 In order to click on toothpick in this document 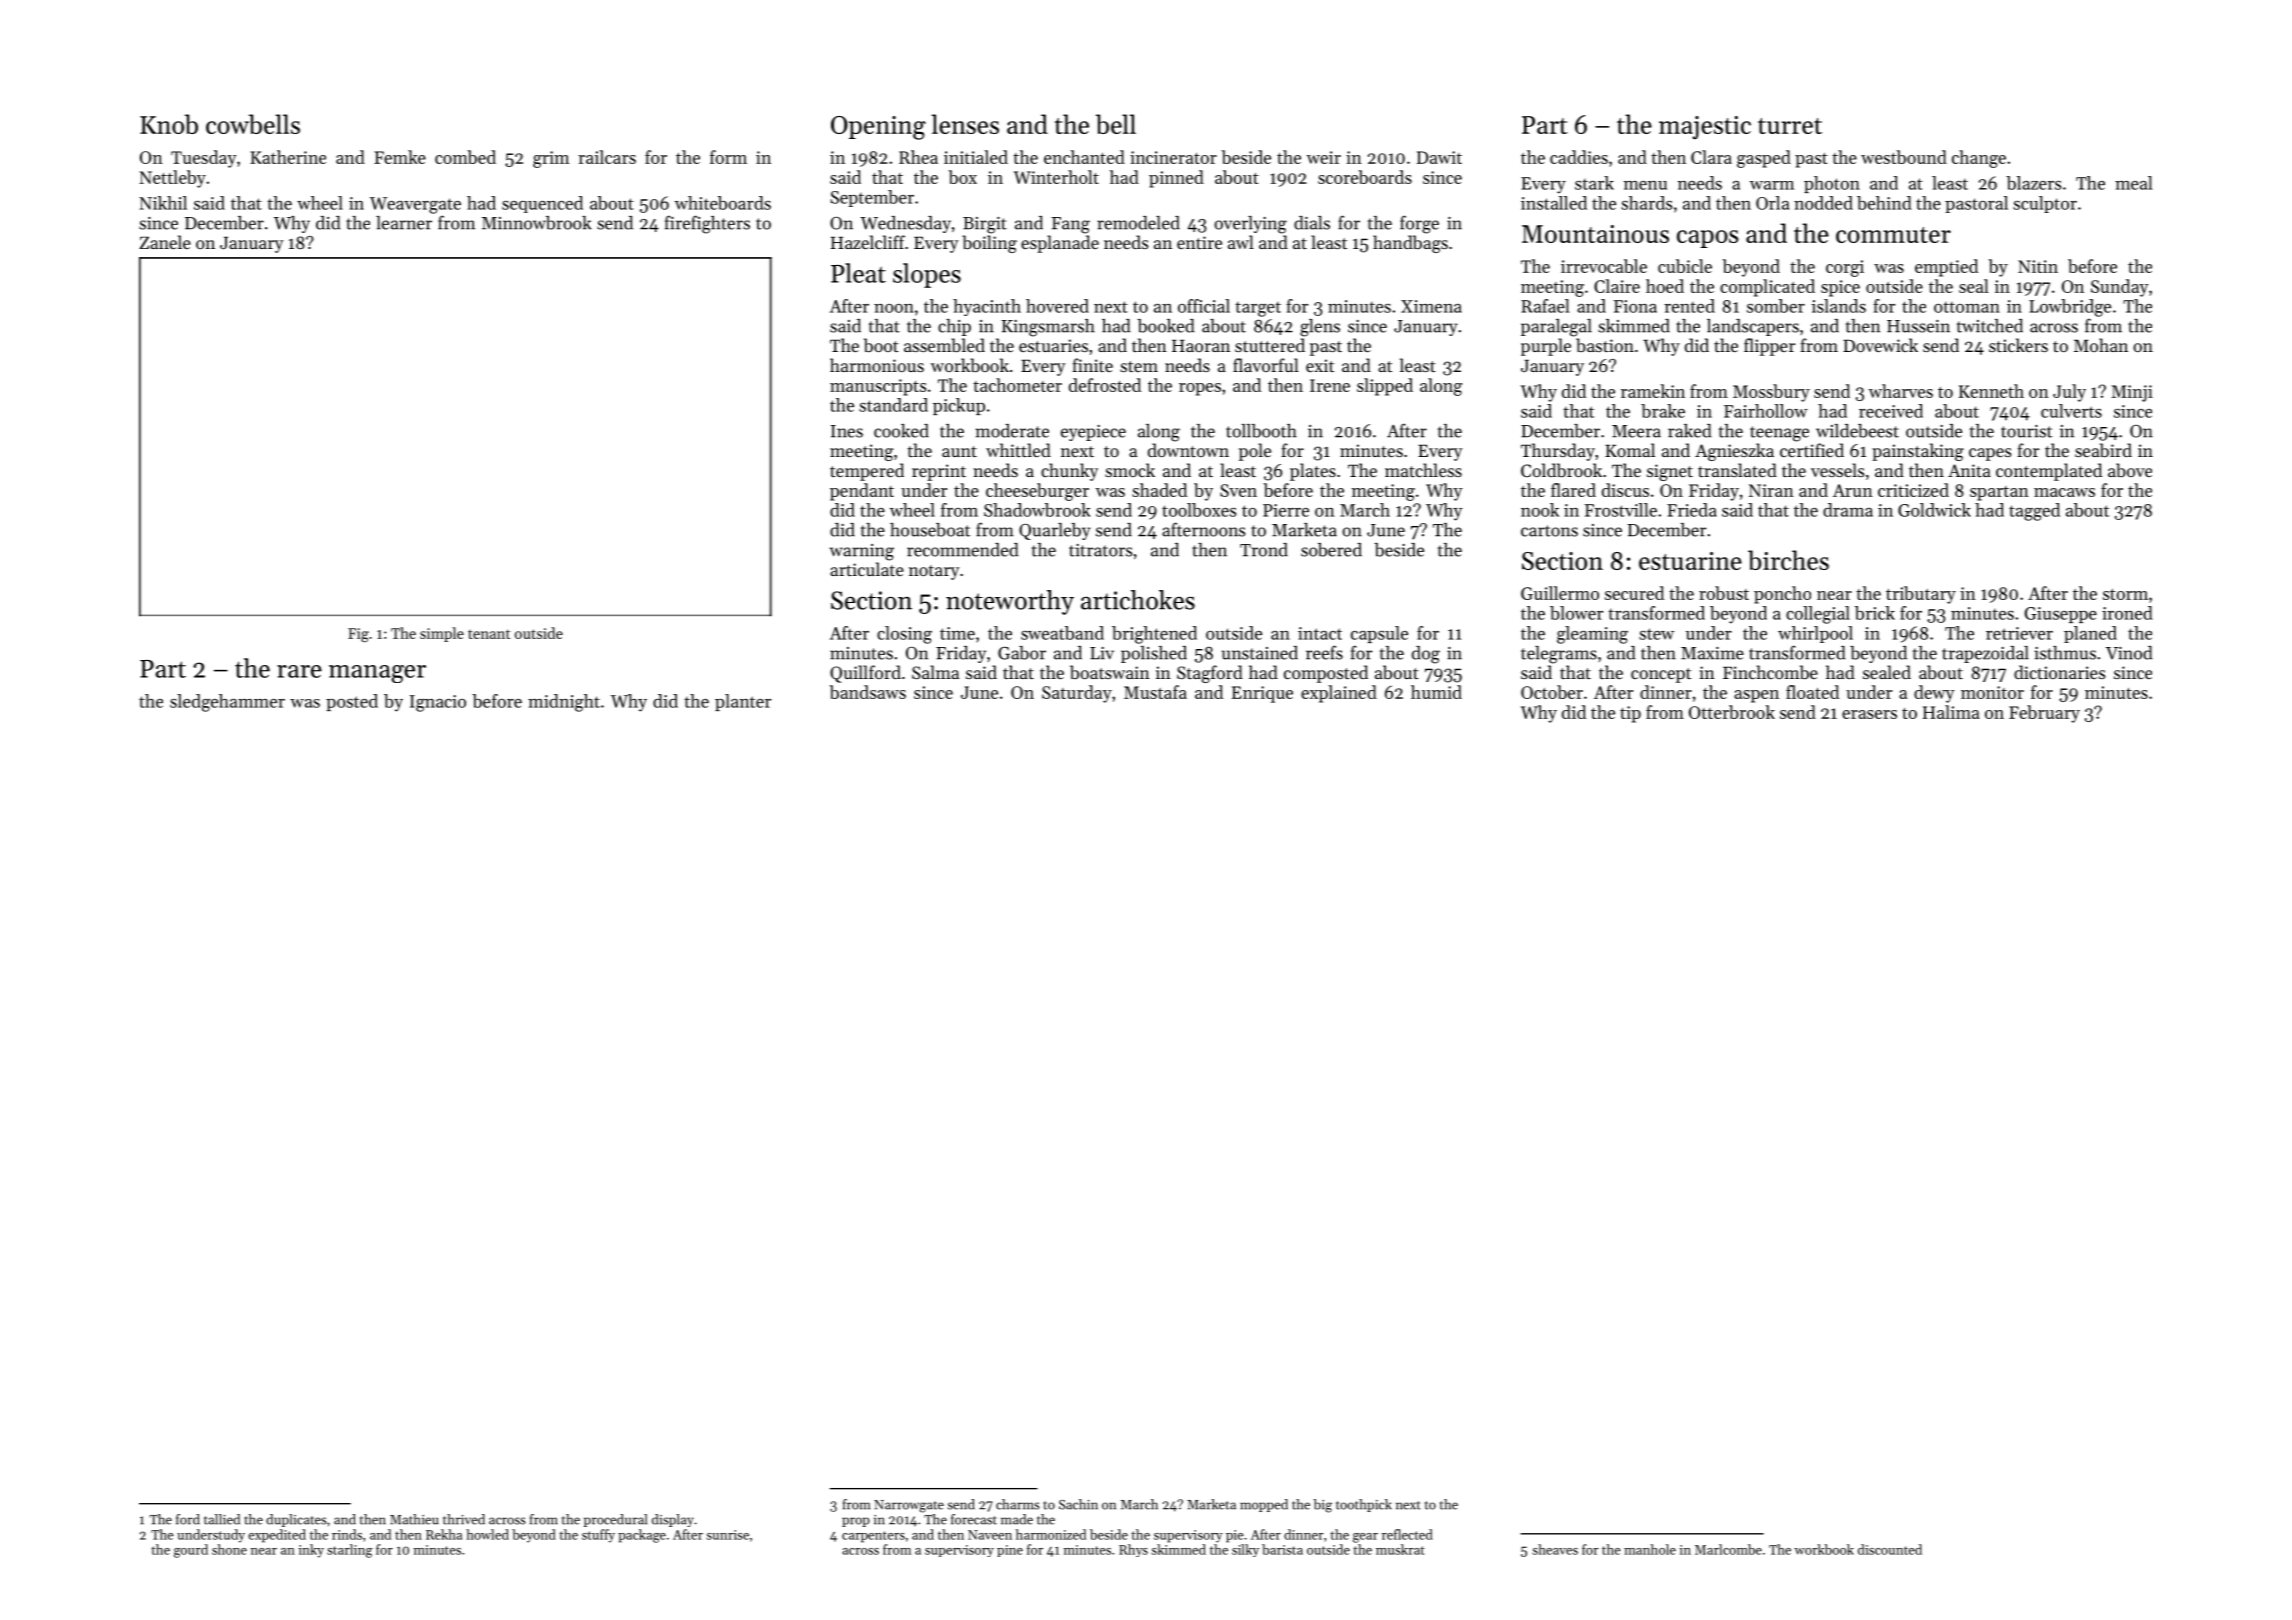, I will do `click(1364, 1505)`.
